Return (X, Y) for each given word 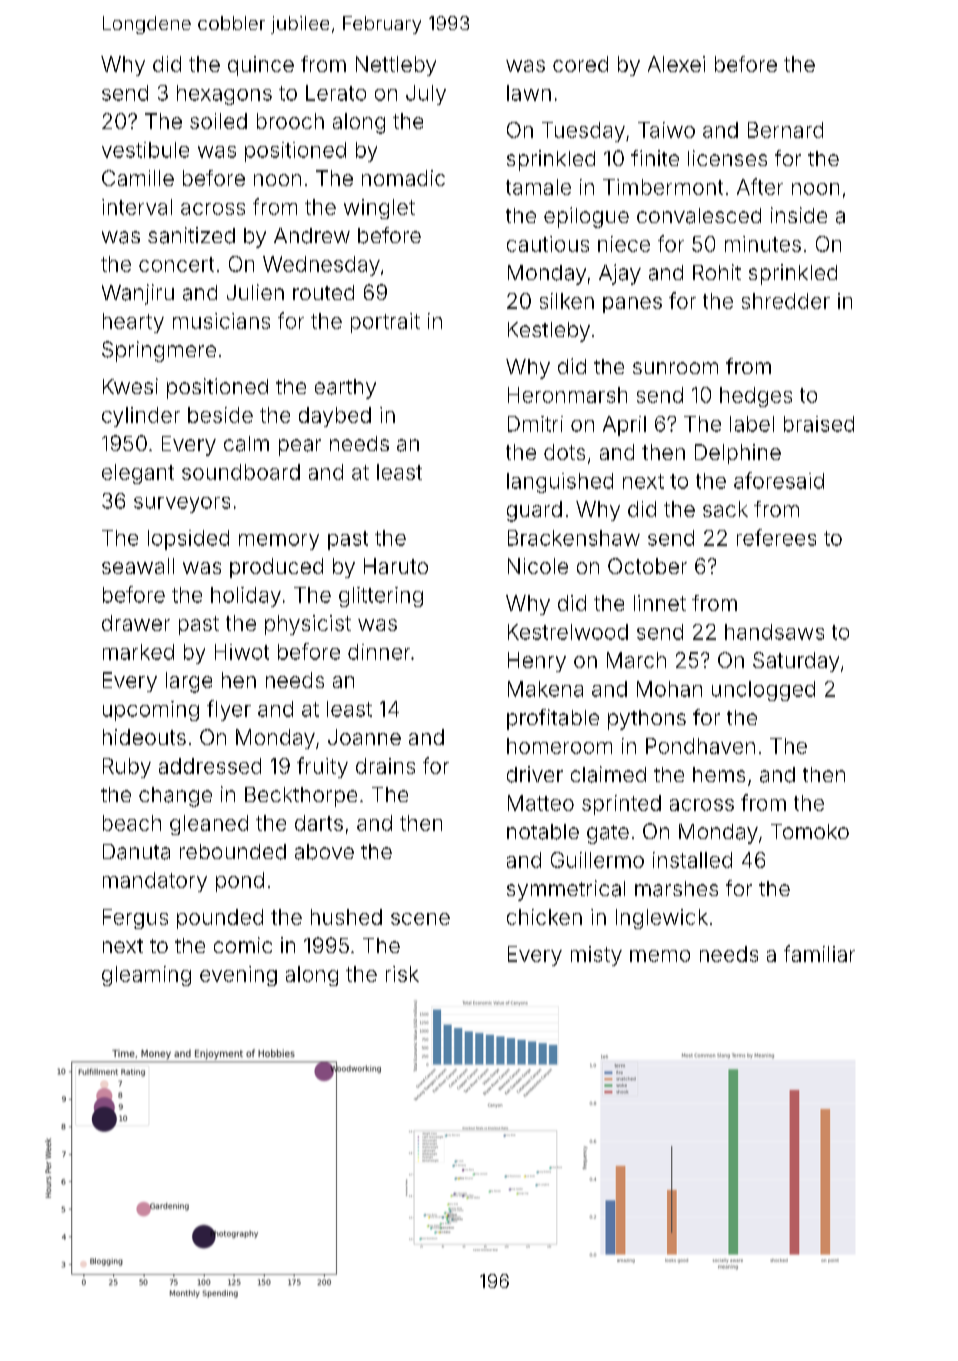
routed (323, 292)
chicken (544, 917)
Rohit (717, 272)
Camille (138, 178)
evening (238, 976)
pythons (647, 720)
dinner (379, 652)
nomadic (403, 178)
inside (799, 215)
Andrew (312, 236)
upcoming (151, 711)
